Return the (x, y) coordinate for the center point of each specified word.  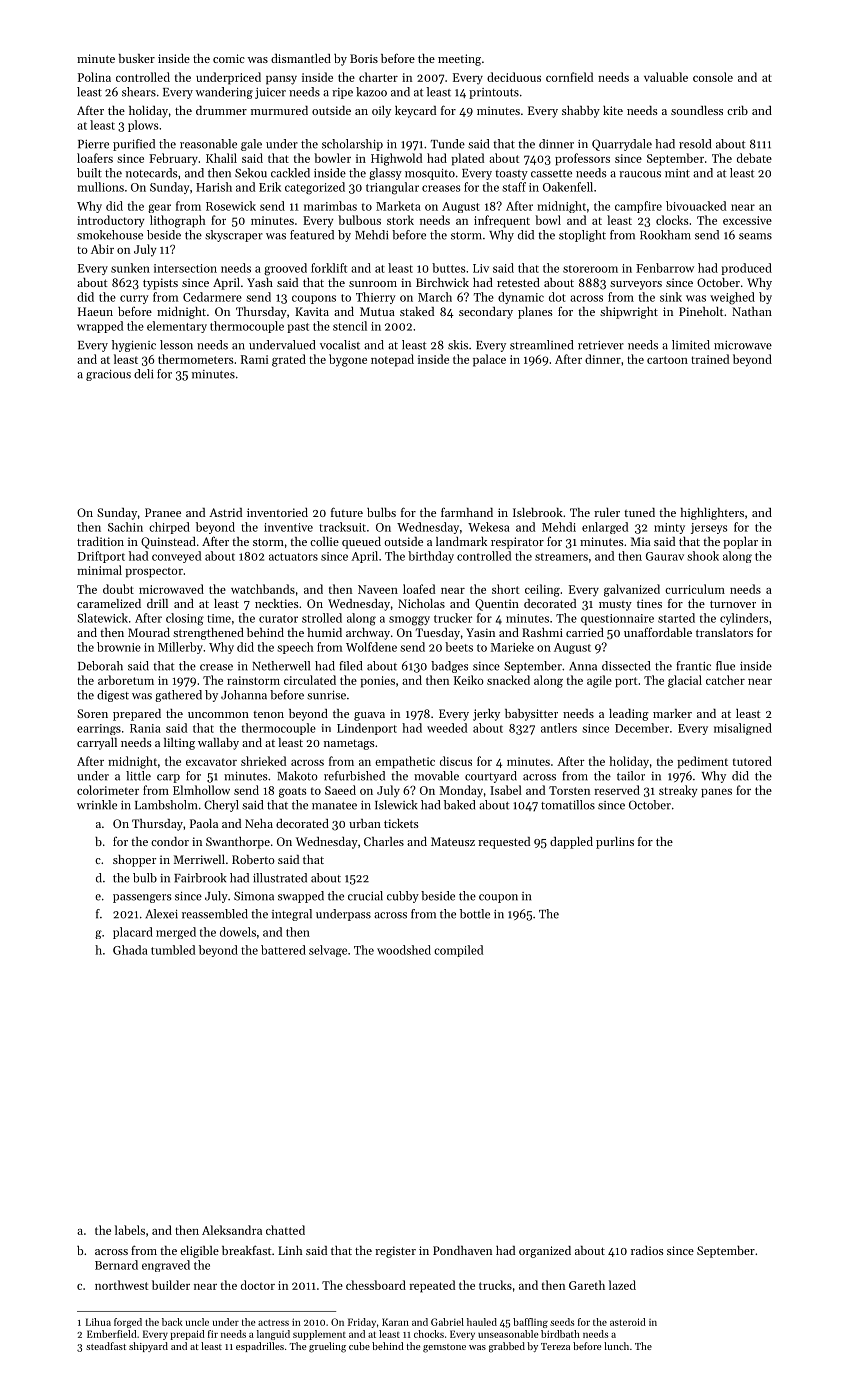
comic (229, 58)
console (713, 77)
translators (724, 632)
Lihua (98, 1322)
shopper (134, 861)
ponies (377, 682)
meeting (459, 60)
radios (647, 1250)
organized (545, 1252)
